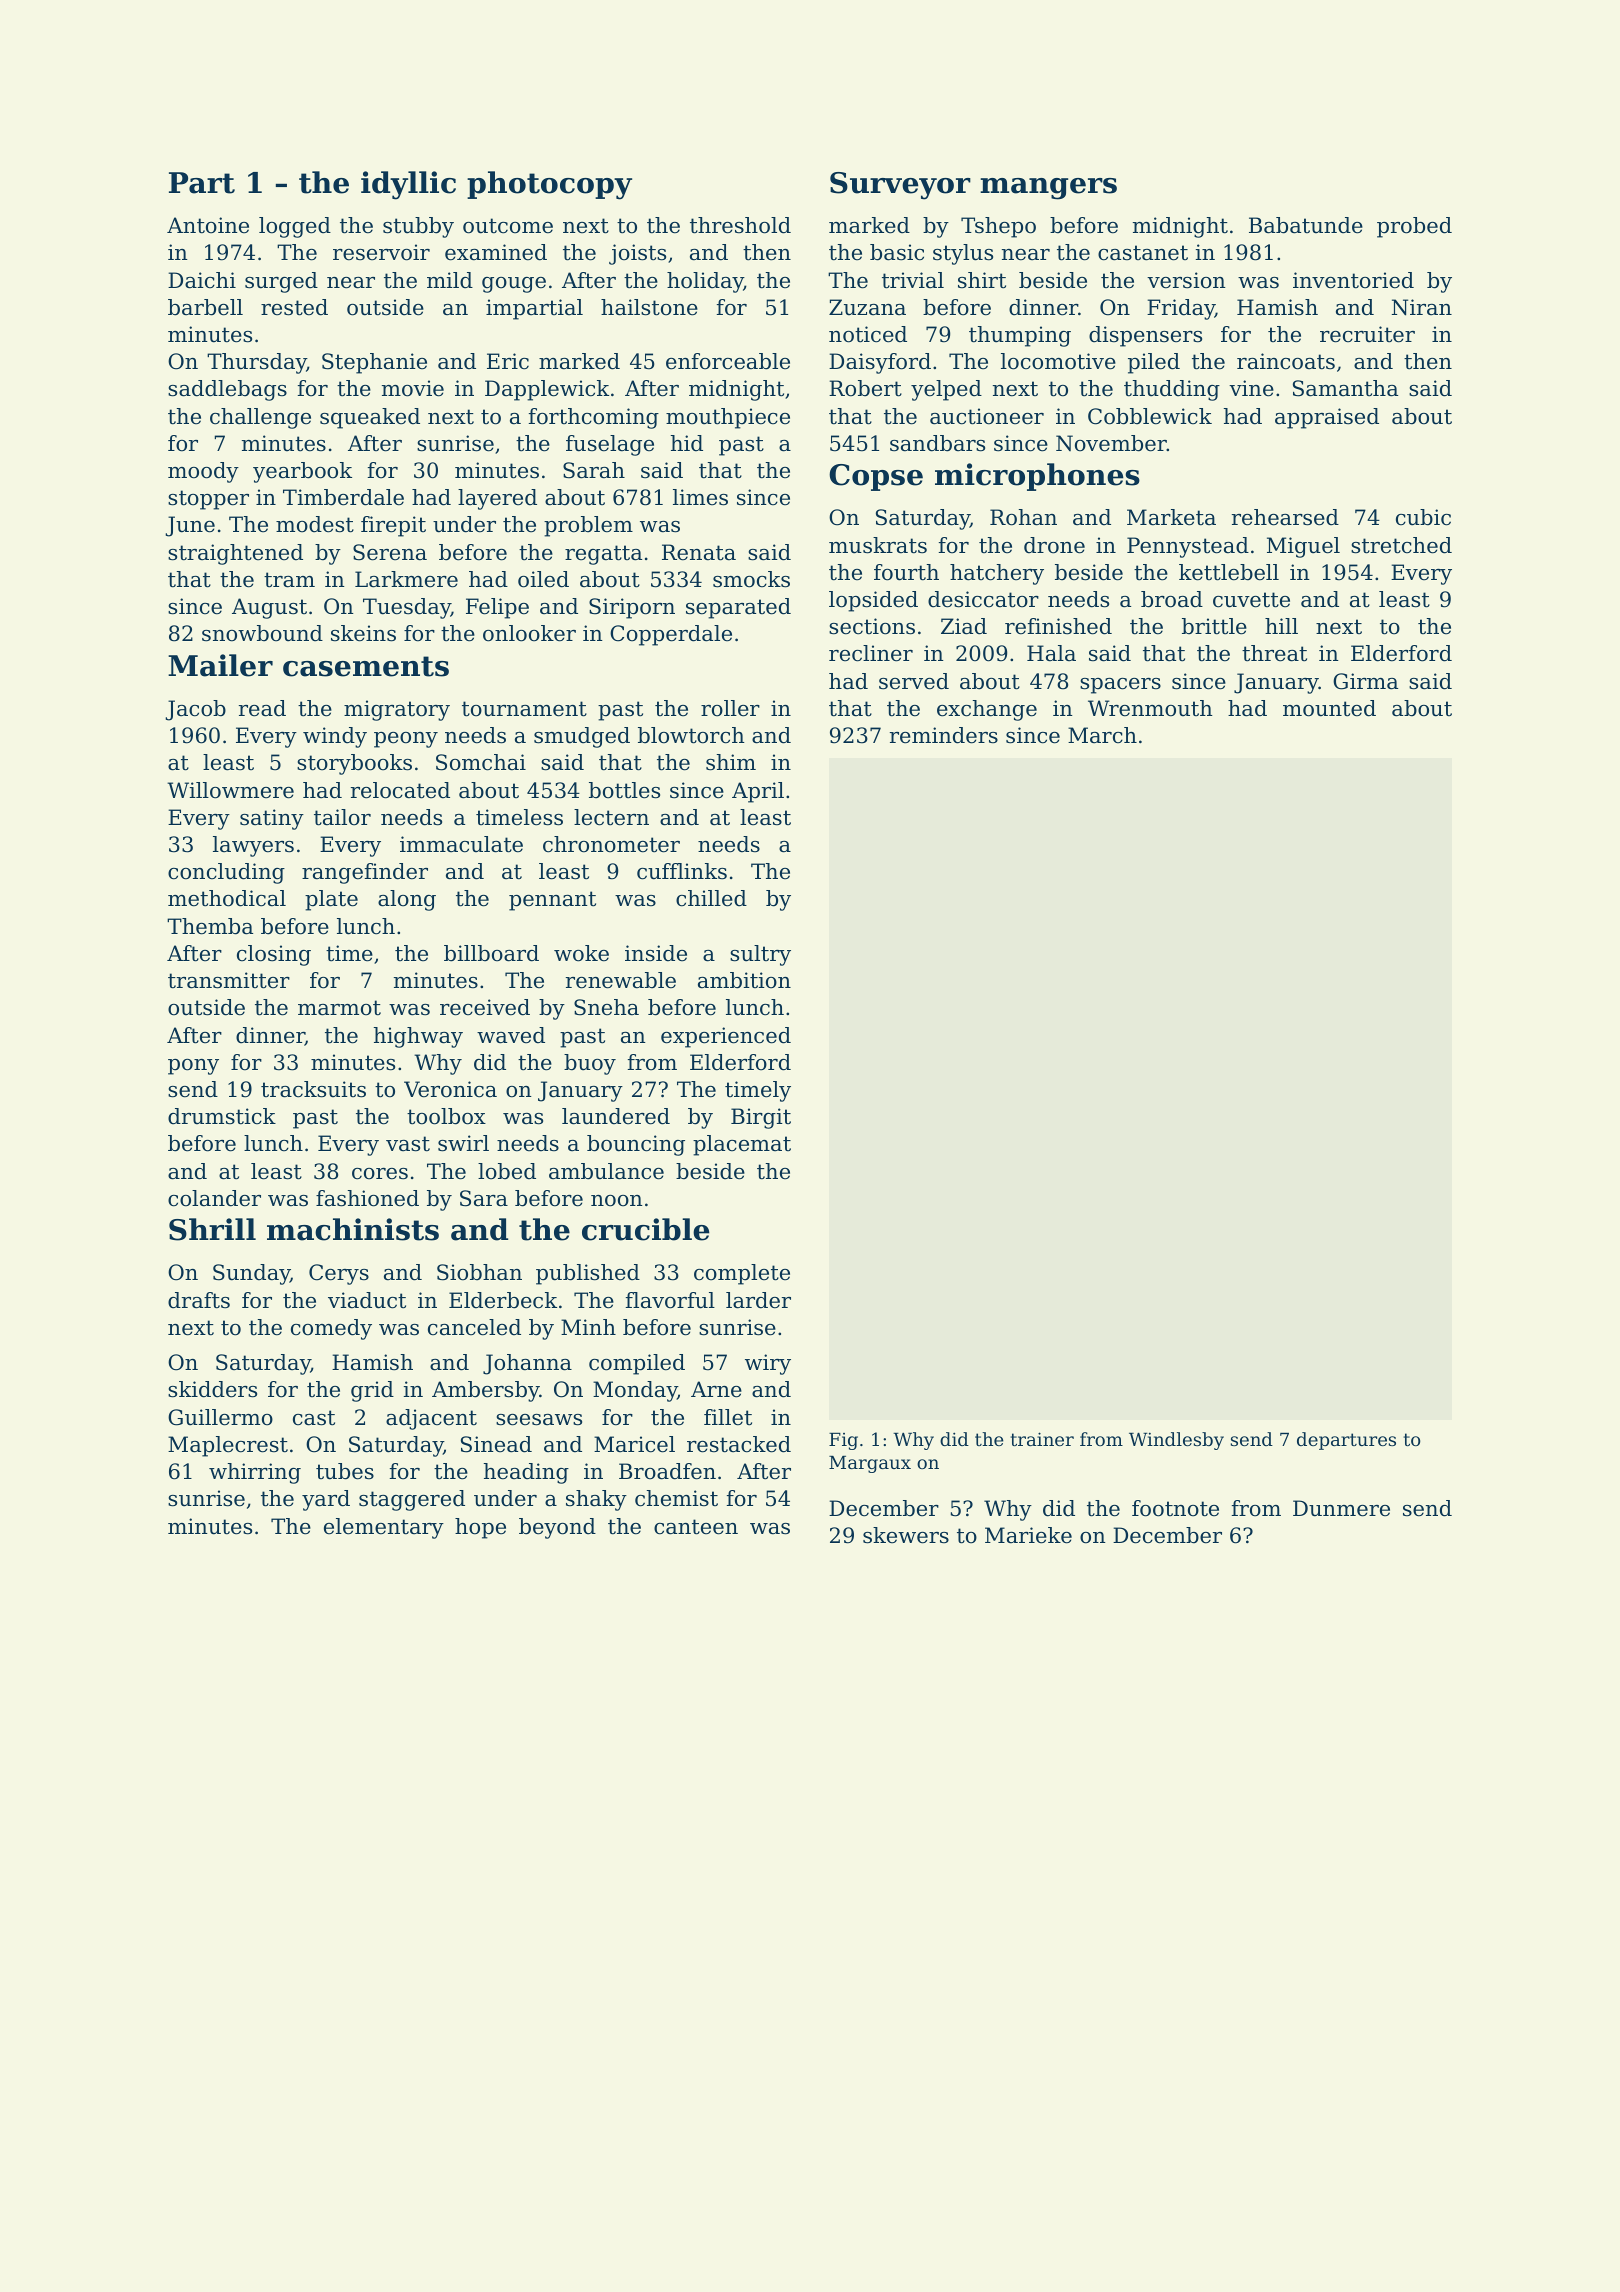  Describe the element at coordinates (876, 477) in the screenshot. I see `Copse` at that location.
